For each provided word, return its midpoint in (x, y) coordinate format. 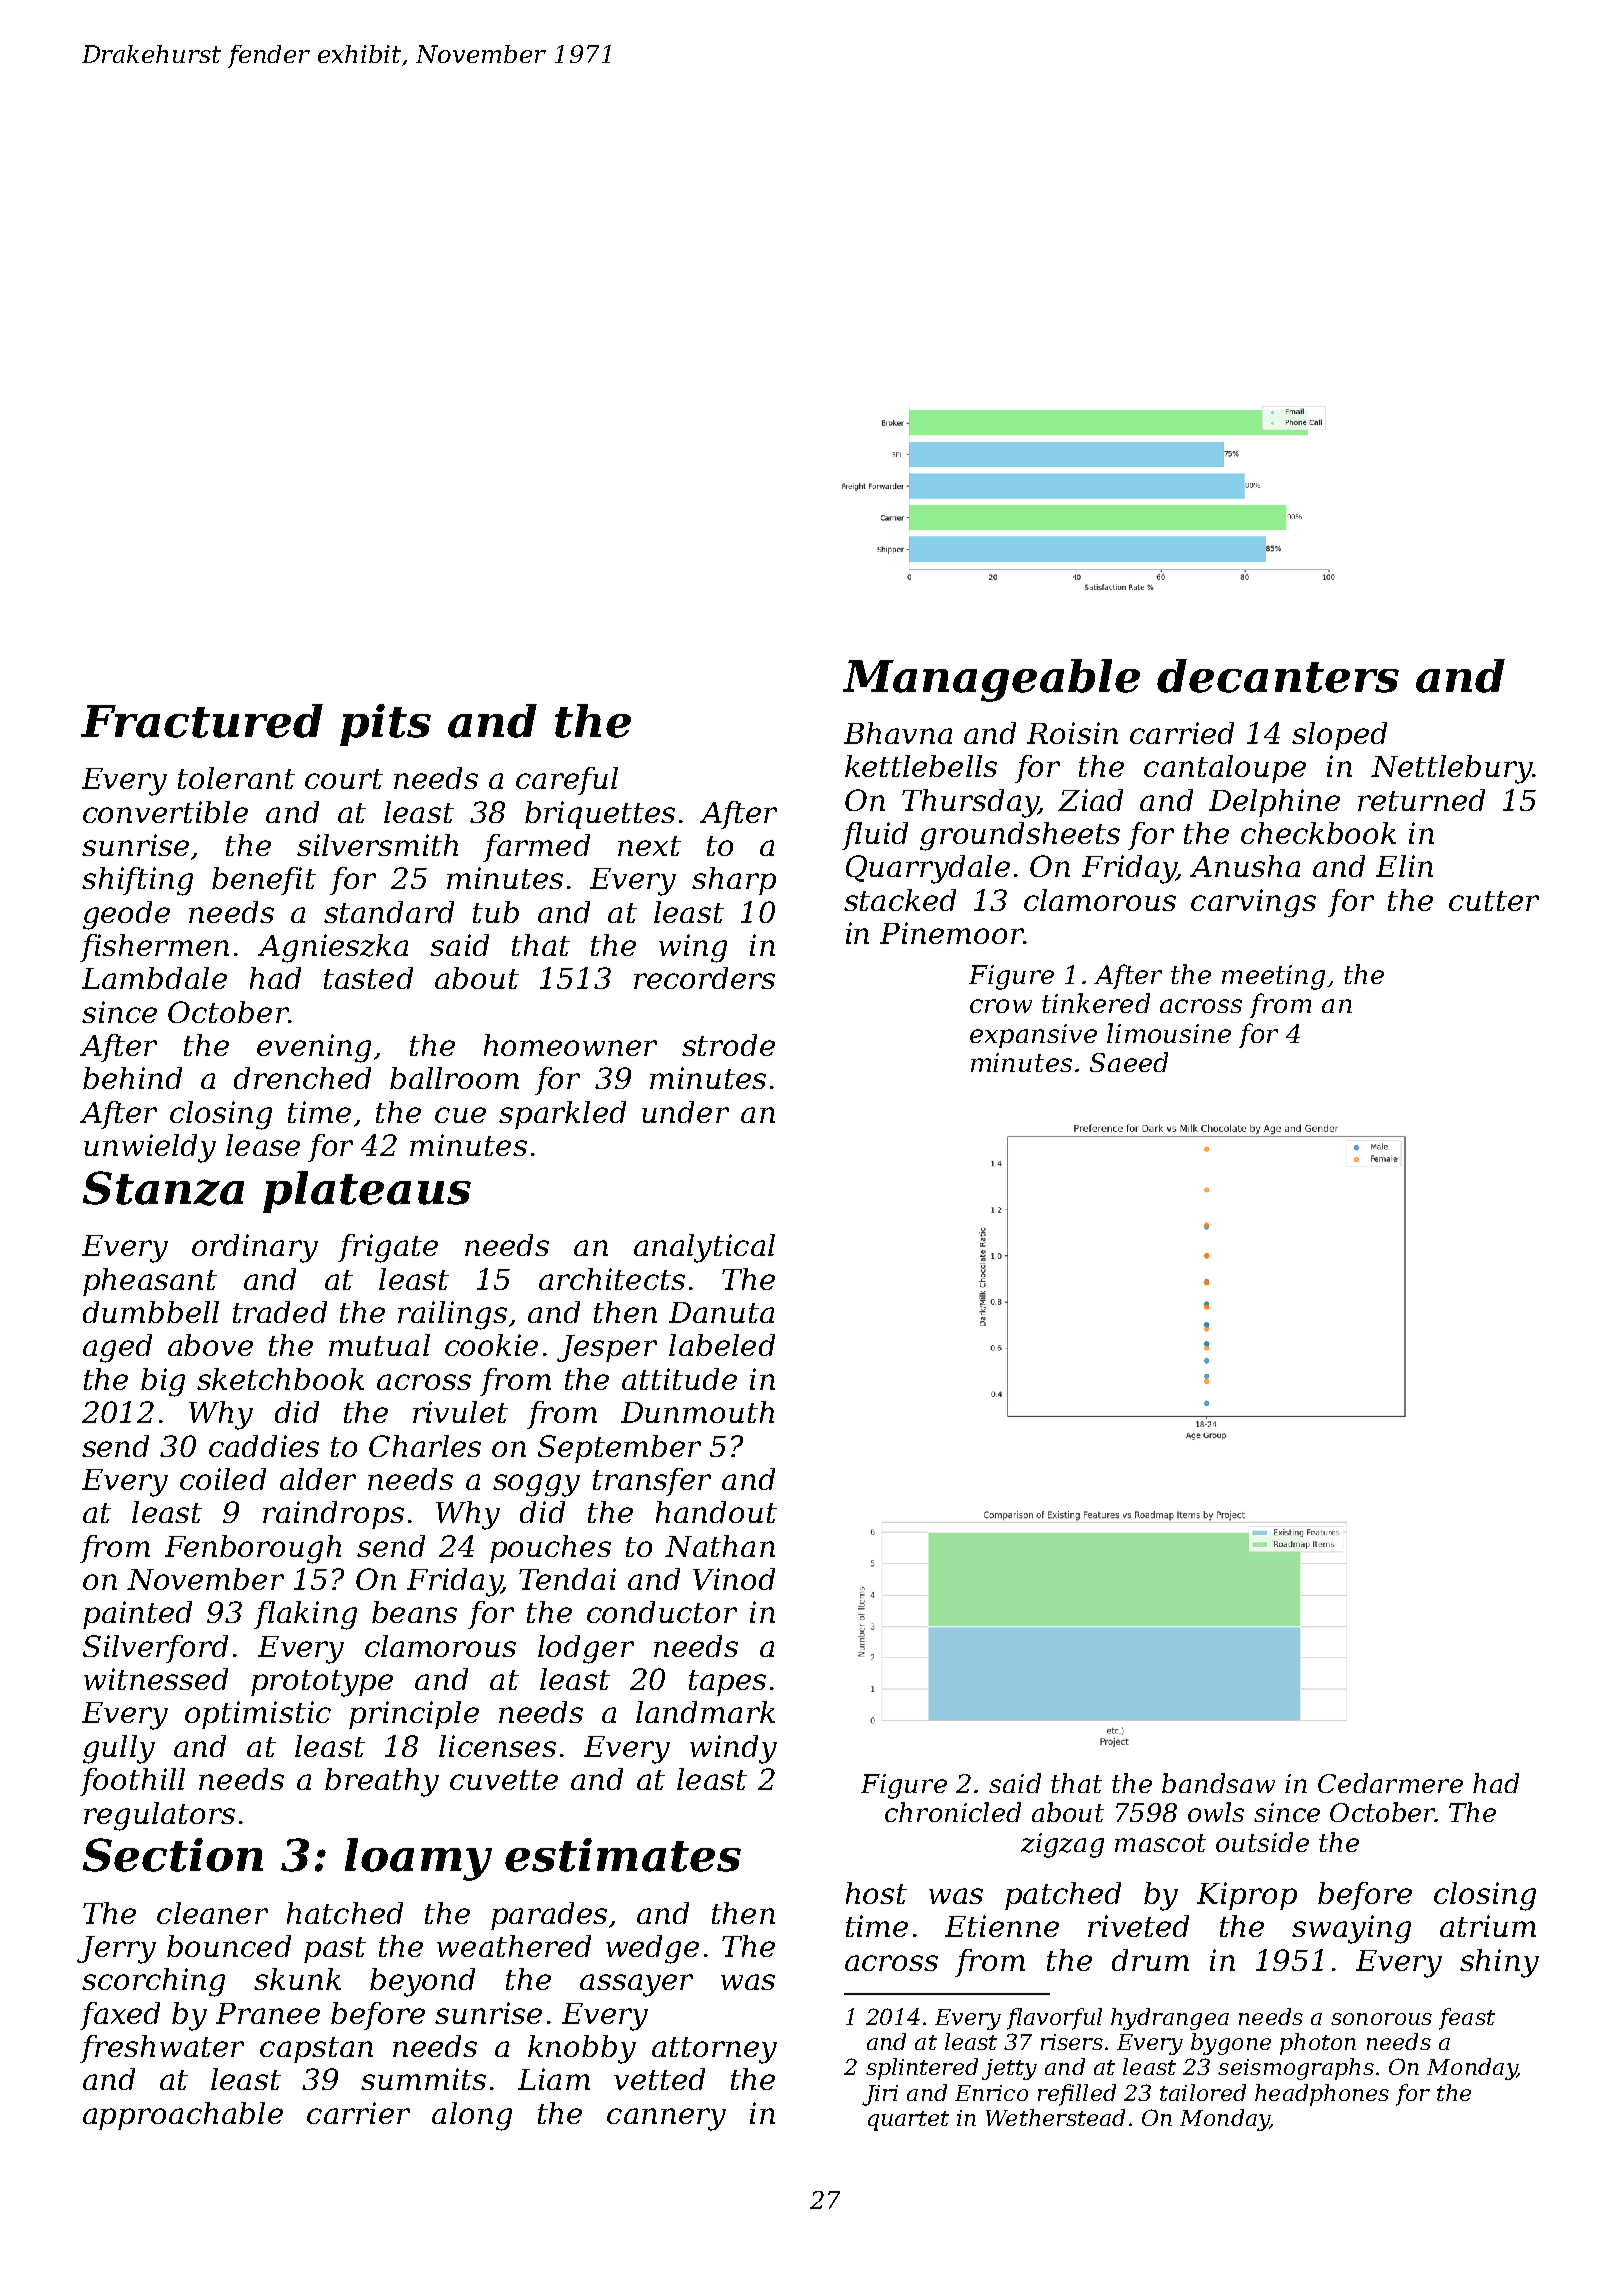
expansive (1033, 1036)
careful (567, 781)
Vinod (734, 1579)
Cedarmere (1390, 1783)
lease (263, 1145)
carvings (1253, 903)
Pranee (268, 2013)
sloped (1339, 736)
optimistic (258, 1715)
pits (385, 725)
